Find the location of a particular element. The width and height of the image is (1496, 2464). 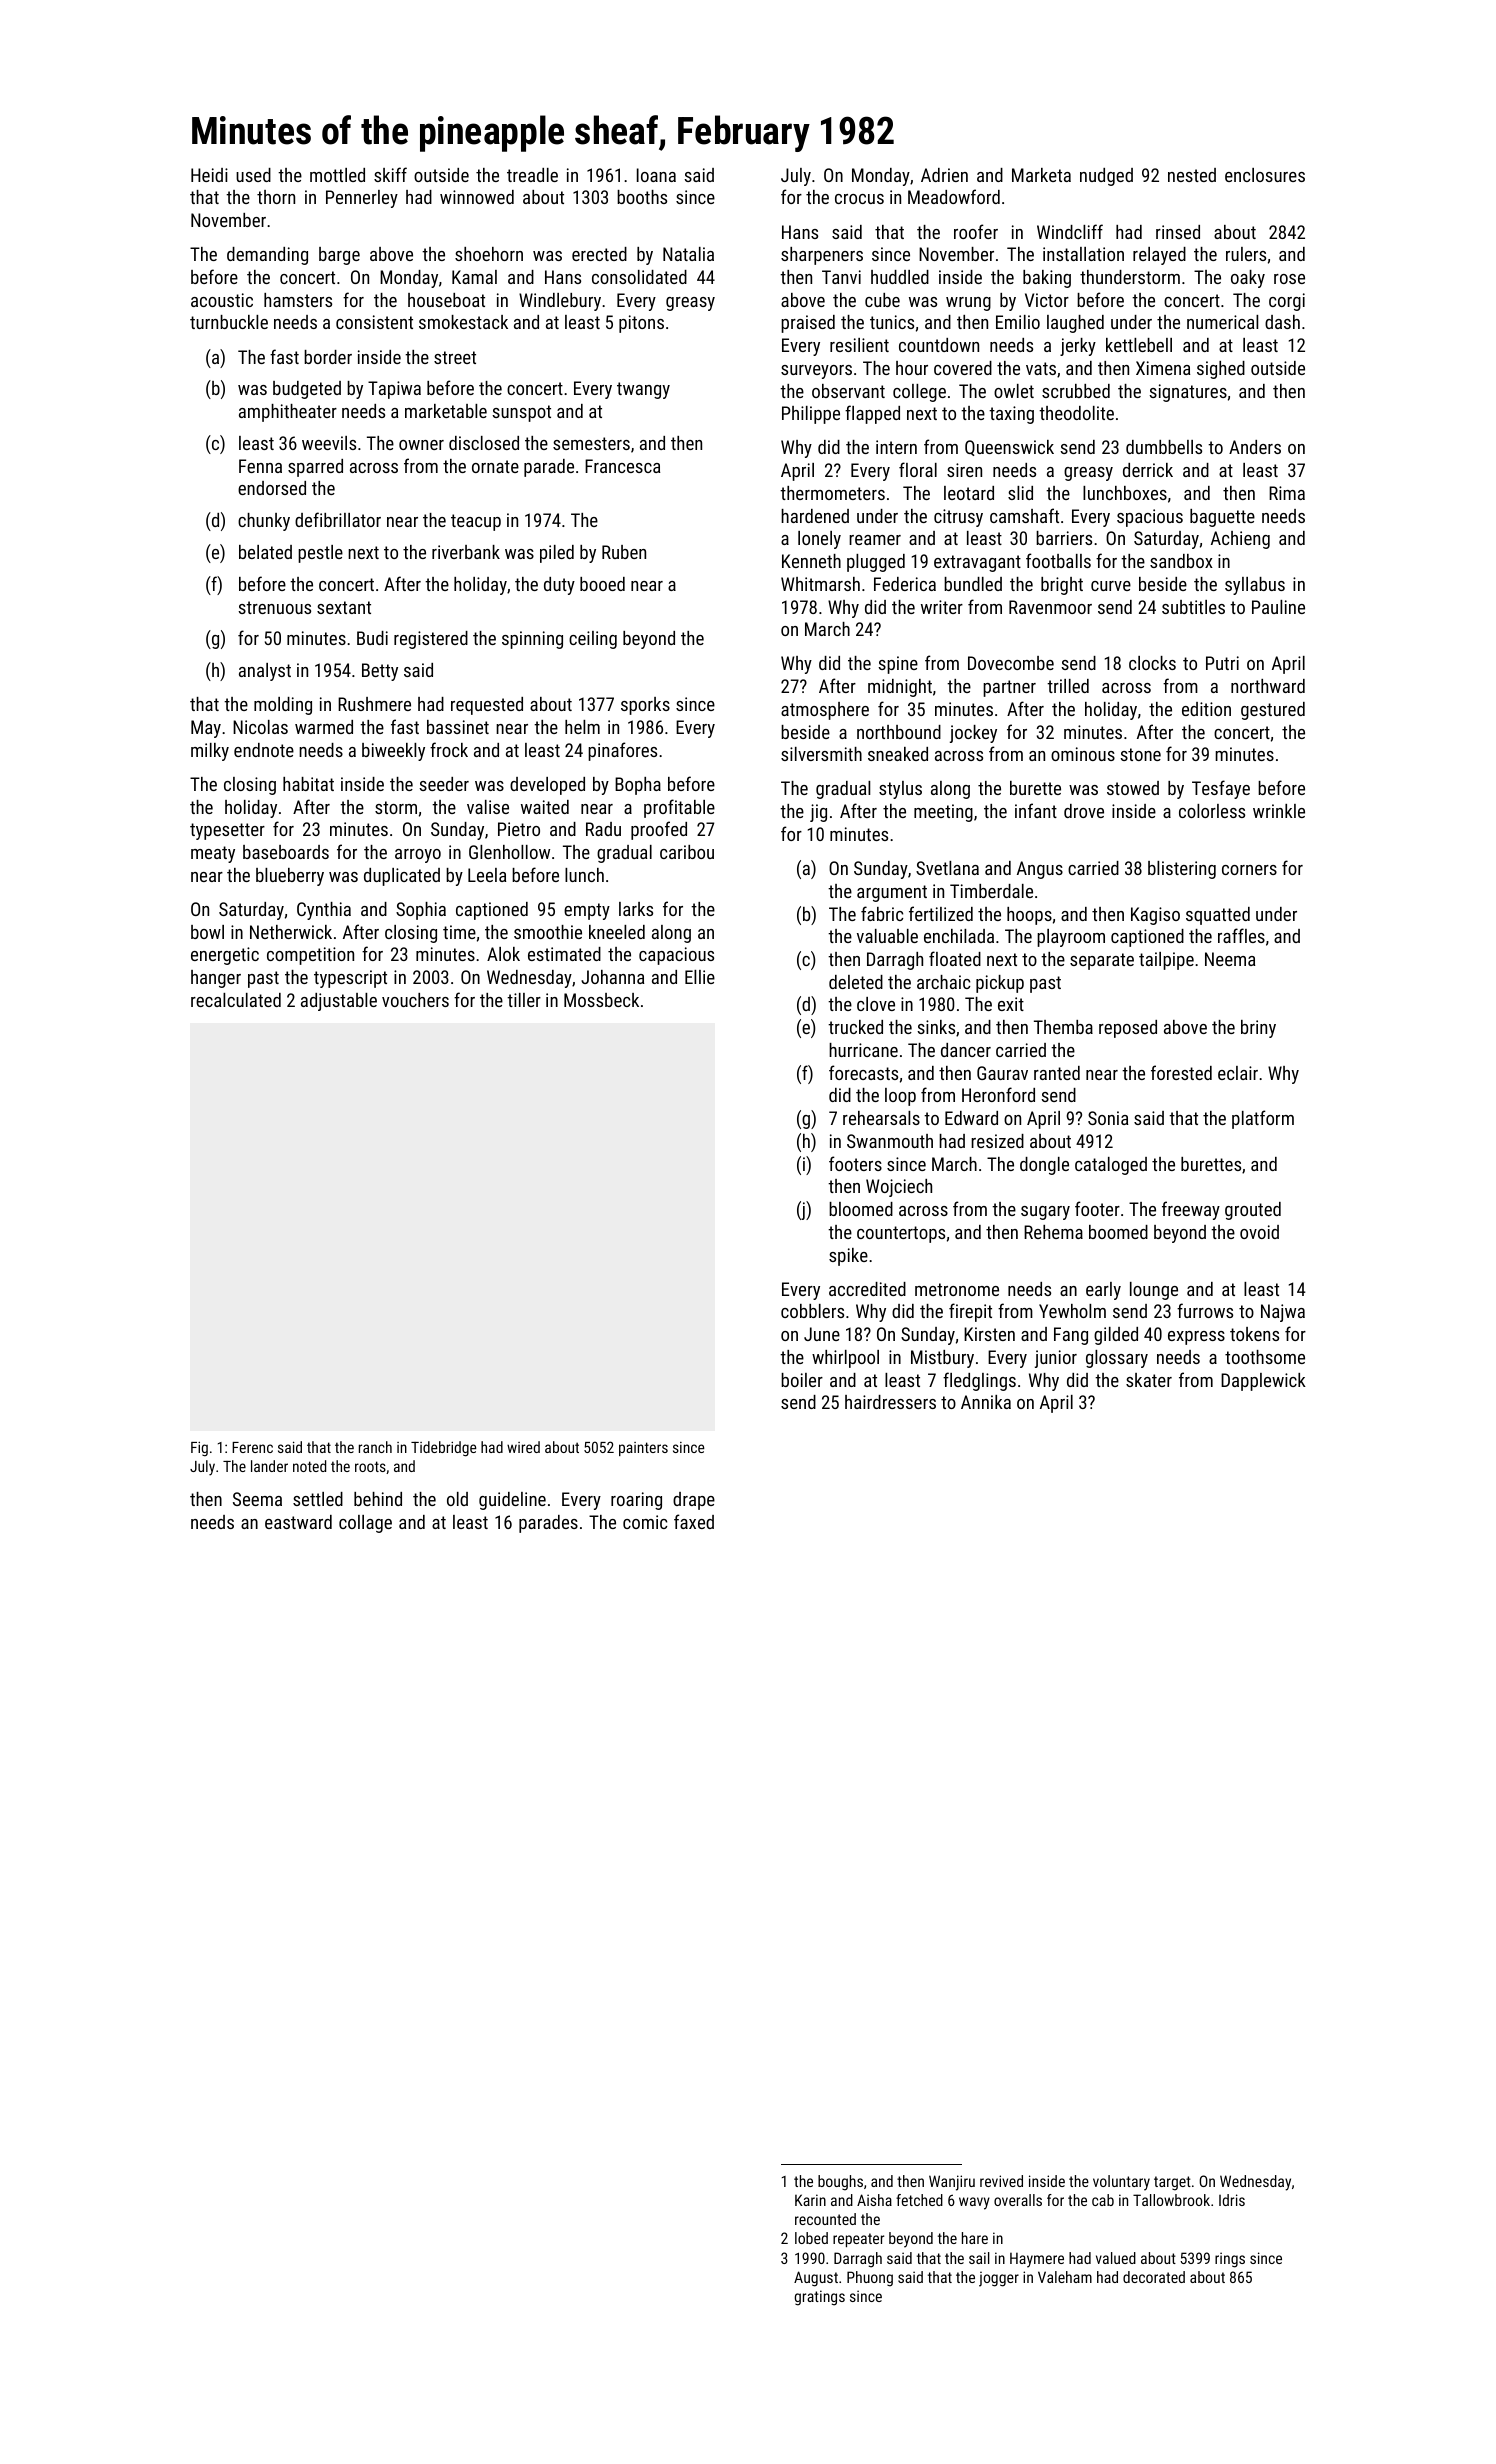

acoustic is located at coordinates (222, 300).
